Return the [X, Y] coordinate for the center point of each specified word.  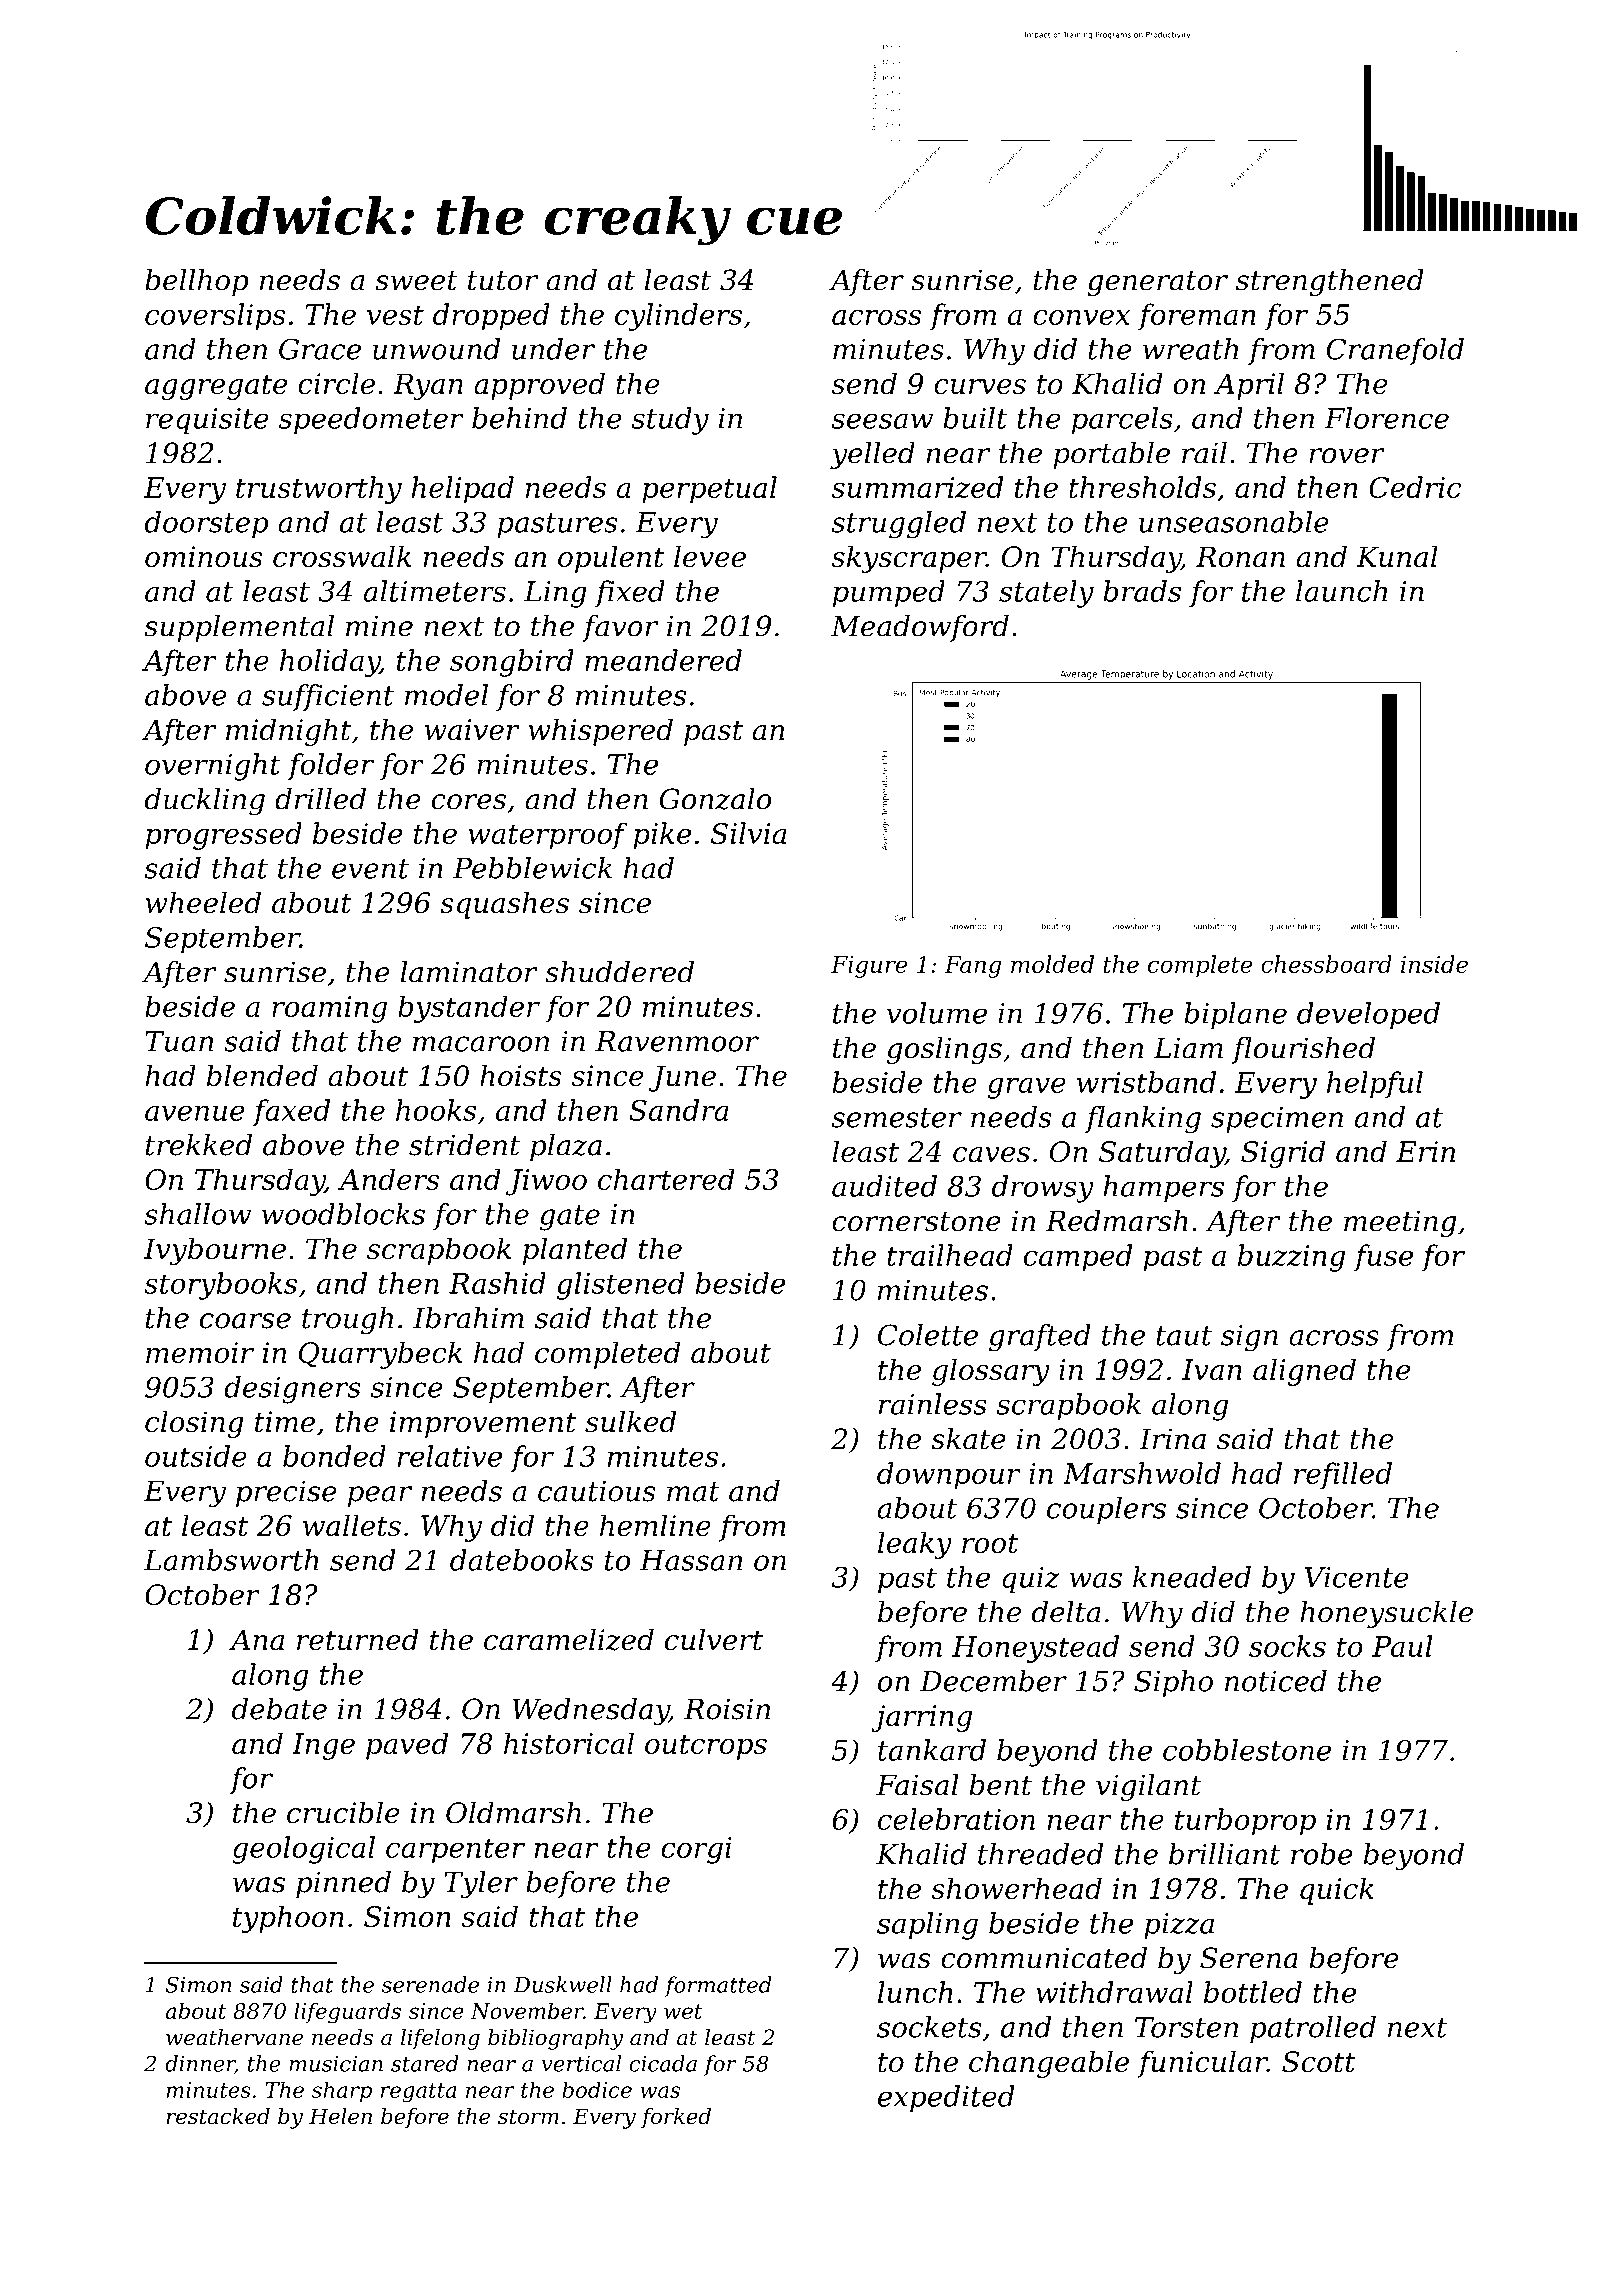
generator [1158, 284]
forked [676, 2118]
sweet [416, 281]
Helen [340, 2116]
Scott [1318, 2061]
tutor [503, 281]
